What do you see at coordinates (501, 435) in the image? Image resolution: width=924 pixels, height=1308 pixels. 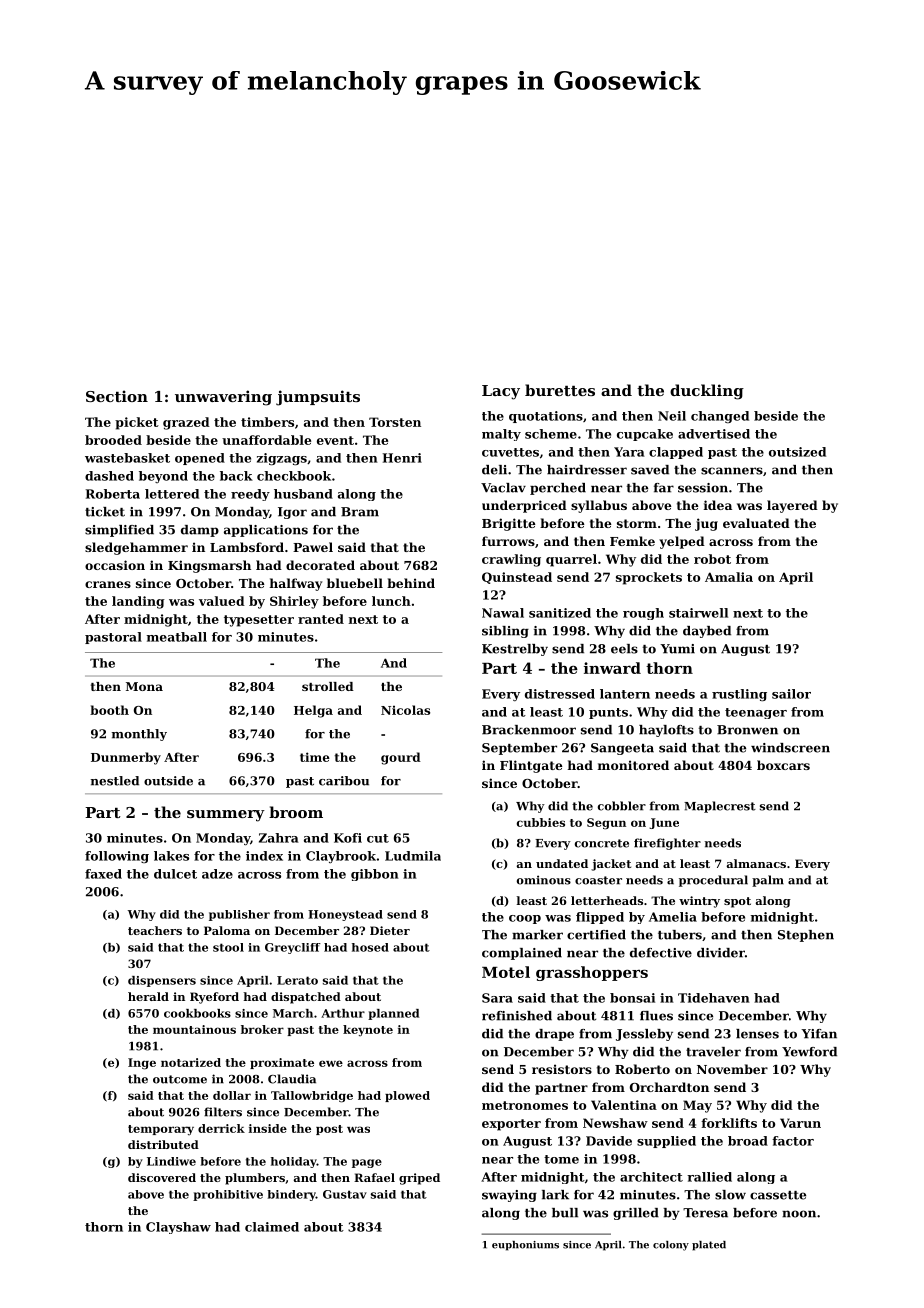 I see `malty` at bounding box center [501, 435].
